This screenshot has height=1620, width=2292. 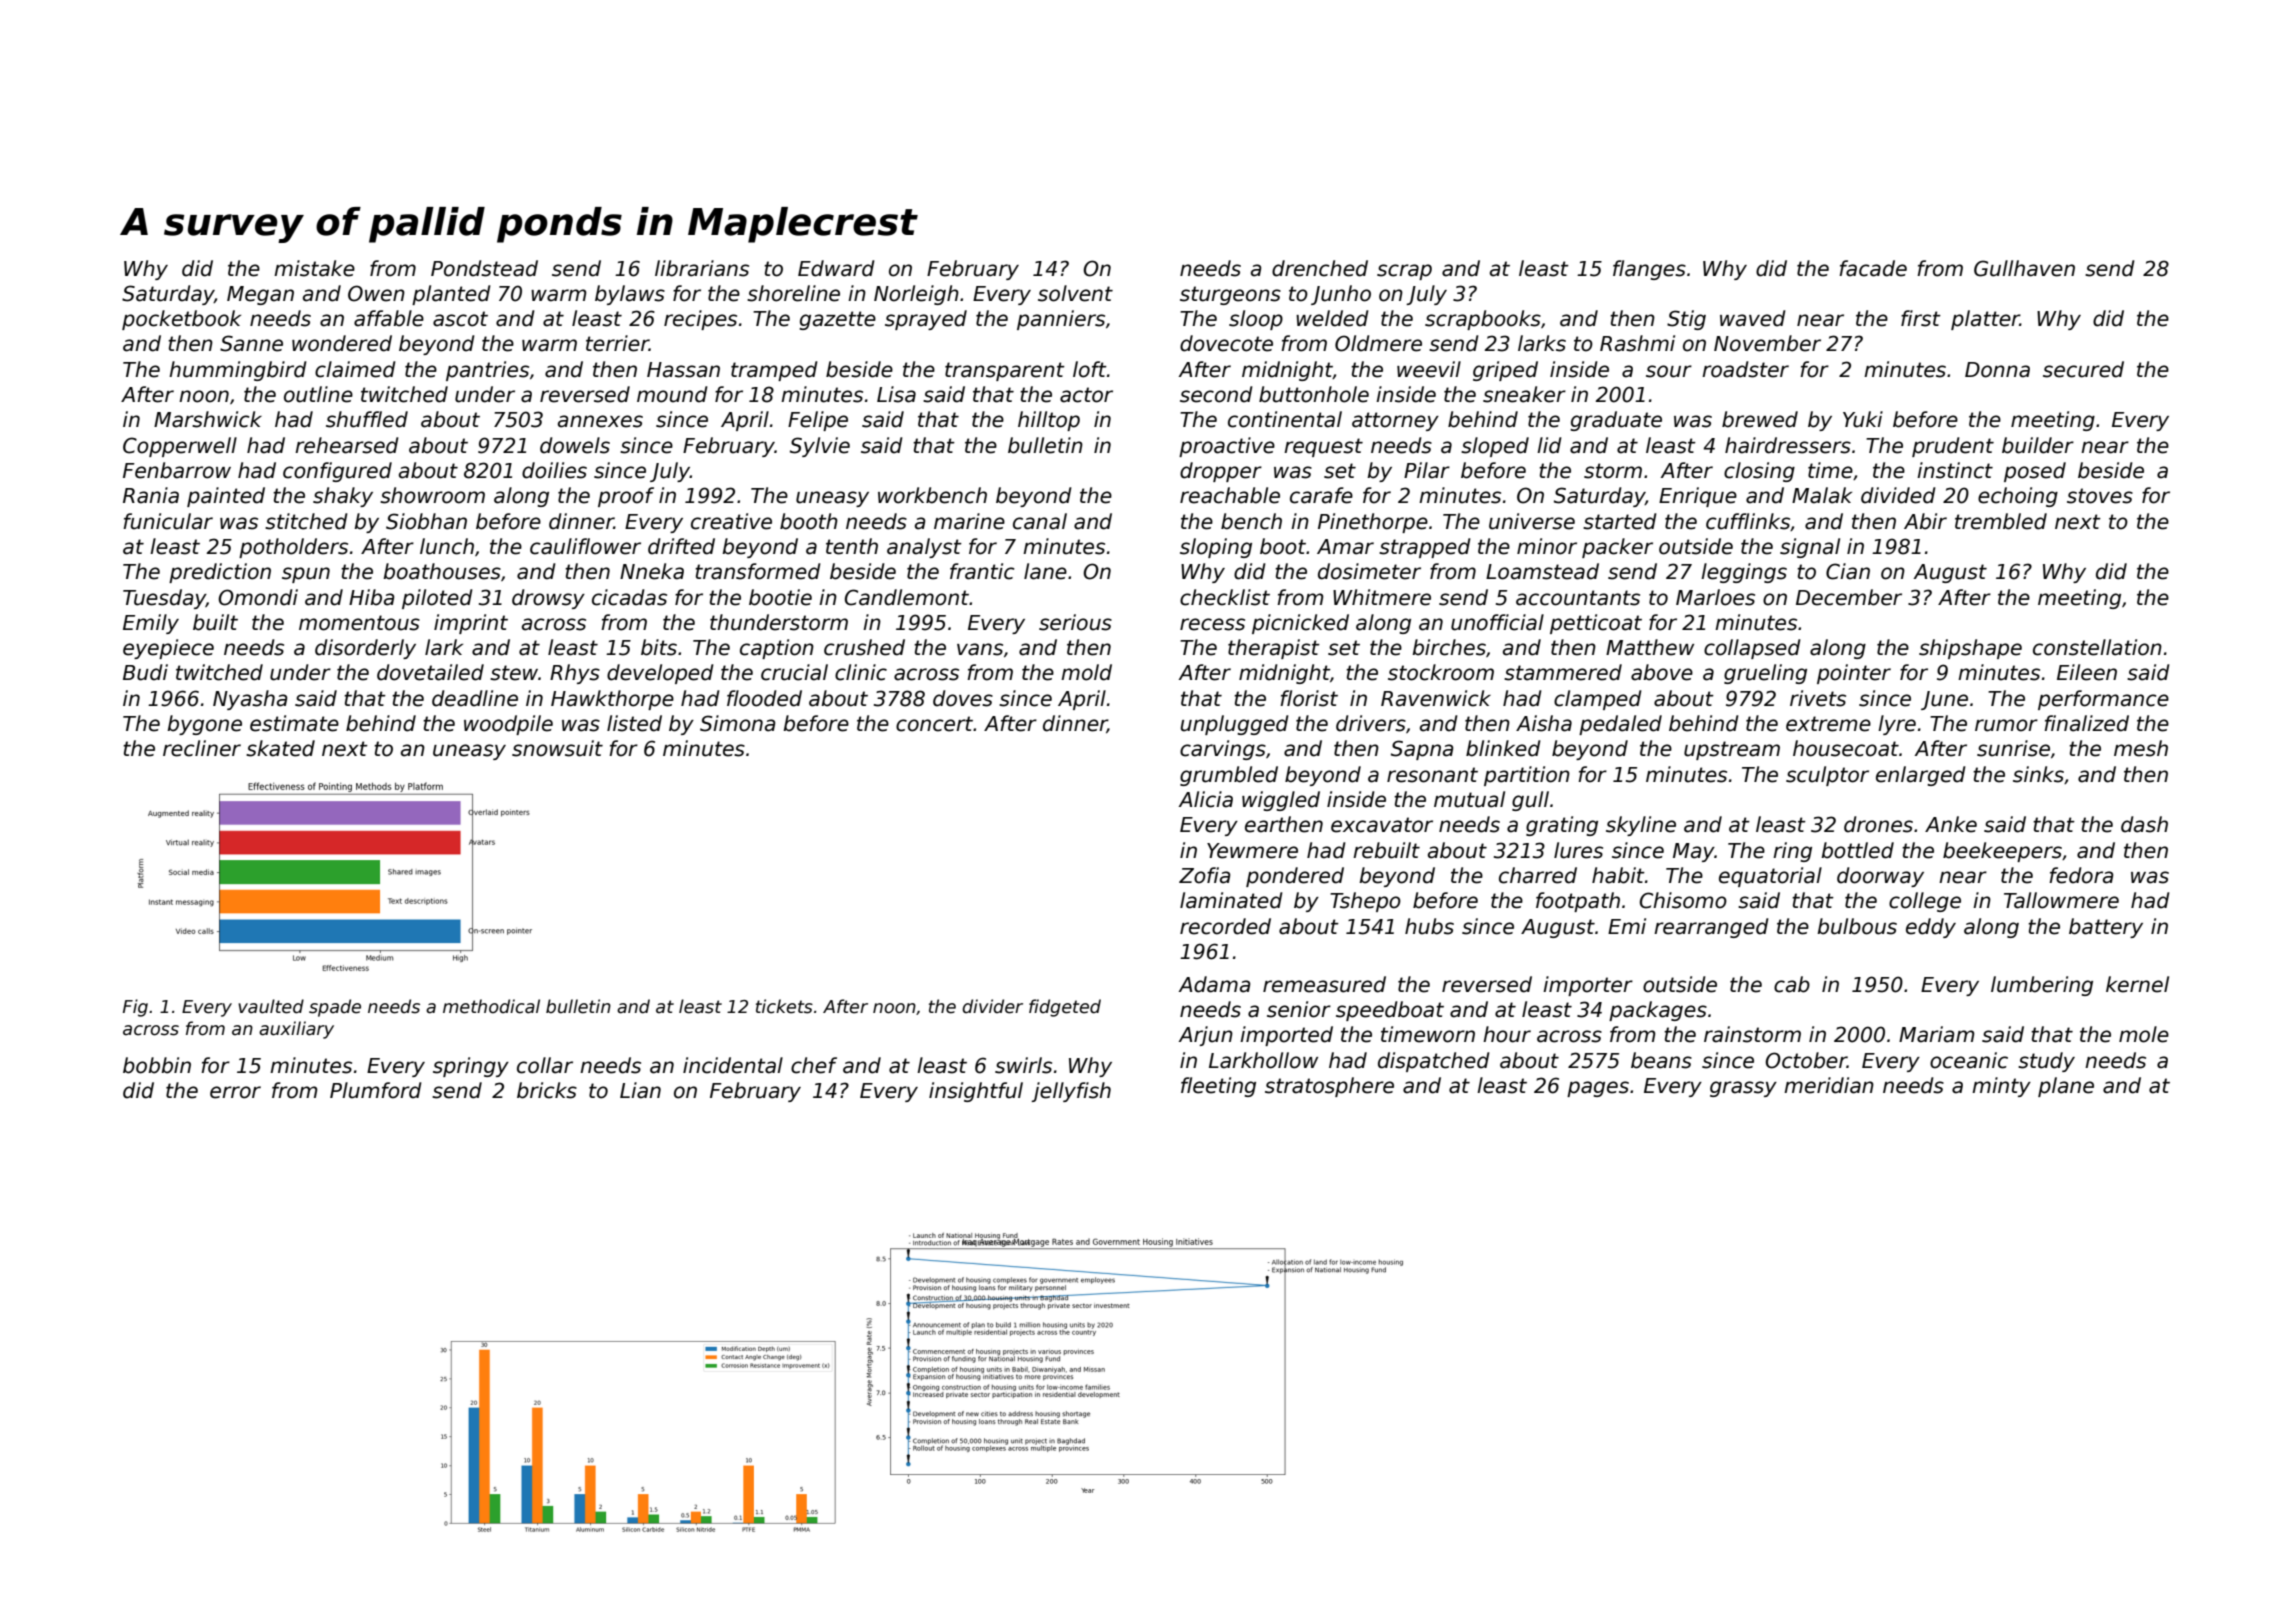 What do you see at coordinates (2144, 824) in the screenshot?
I see `dash` at bounding box center [2144, 824].
